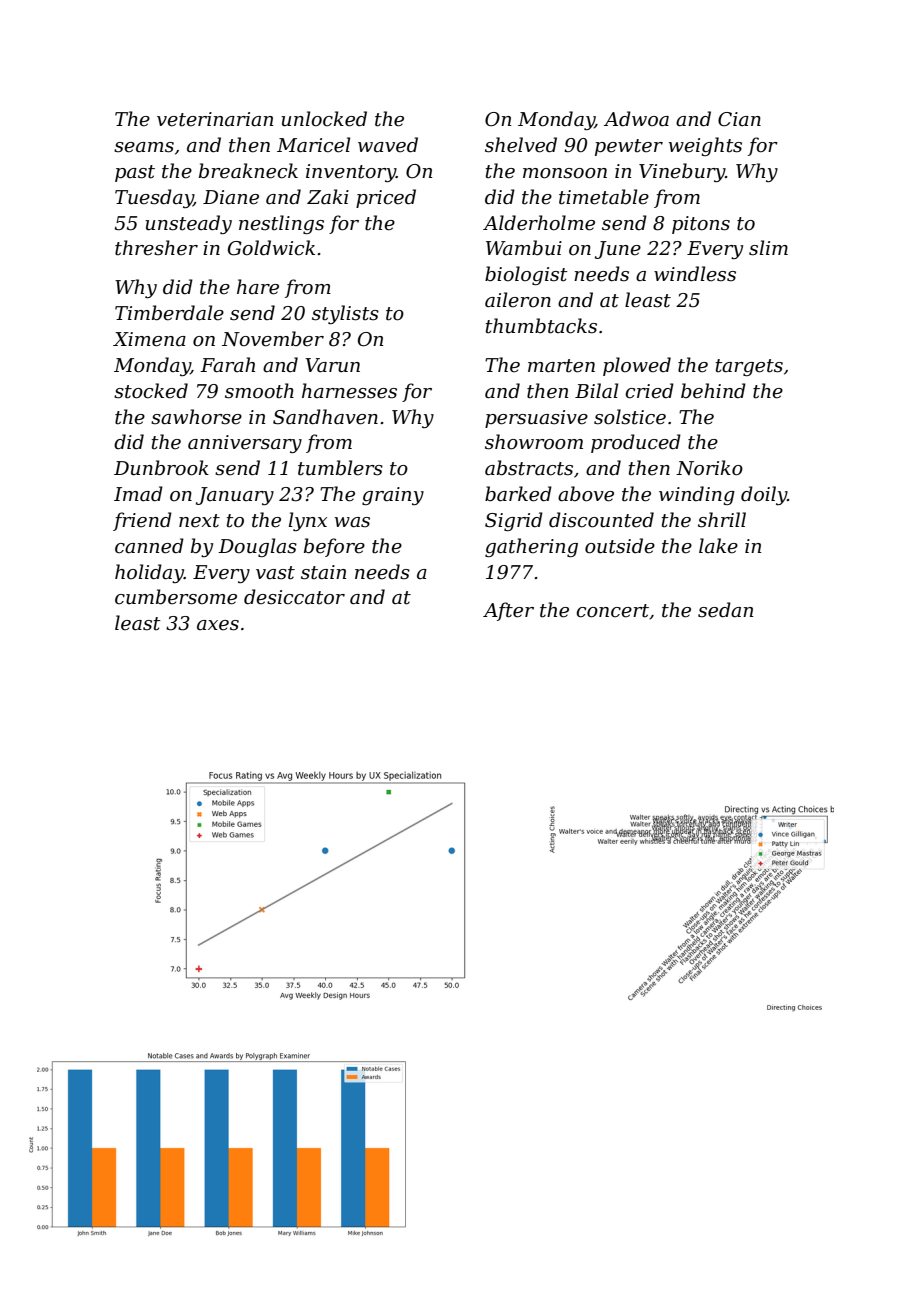 This screenshot has height=1314, width=924. Describe the element at coordinates (188, 224) in the screenshot. I see `unsteady` at that location.
